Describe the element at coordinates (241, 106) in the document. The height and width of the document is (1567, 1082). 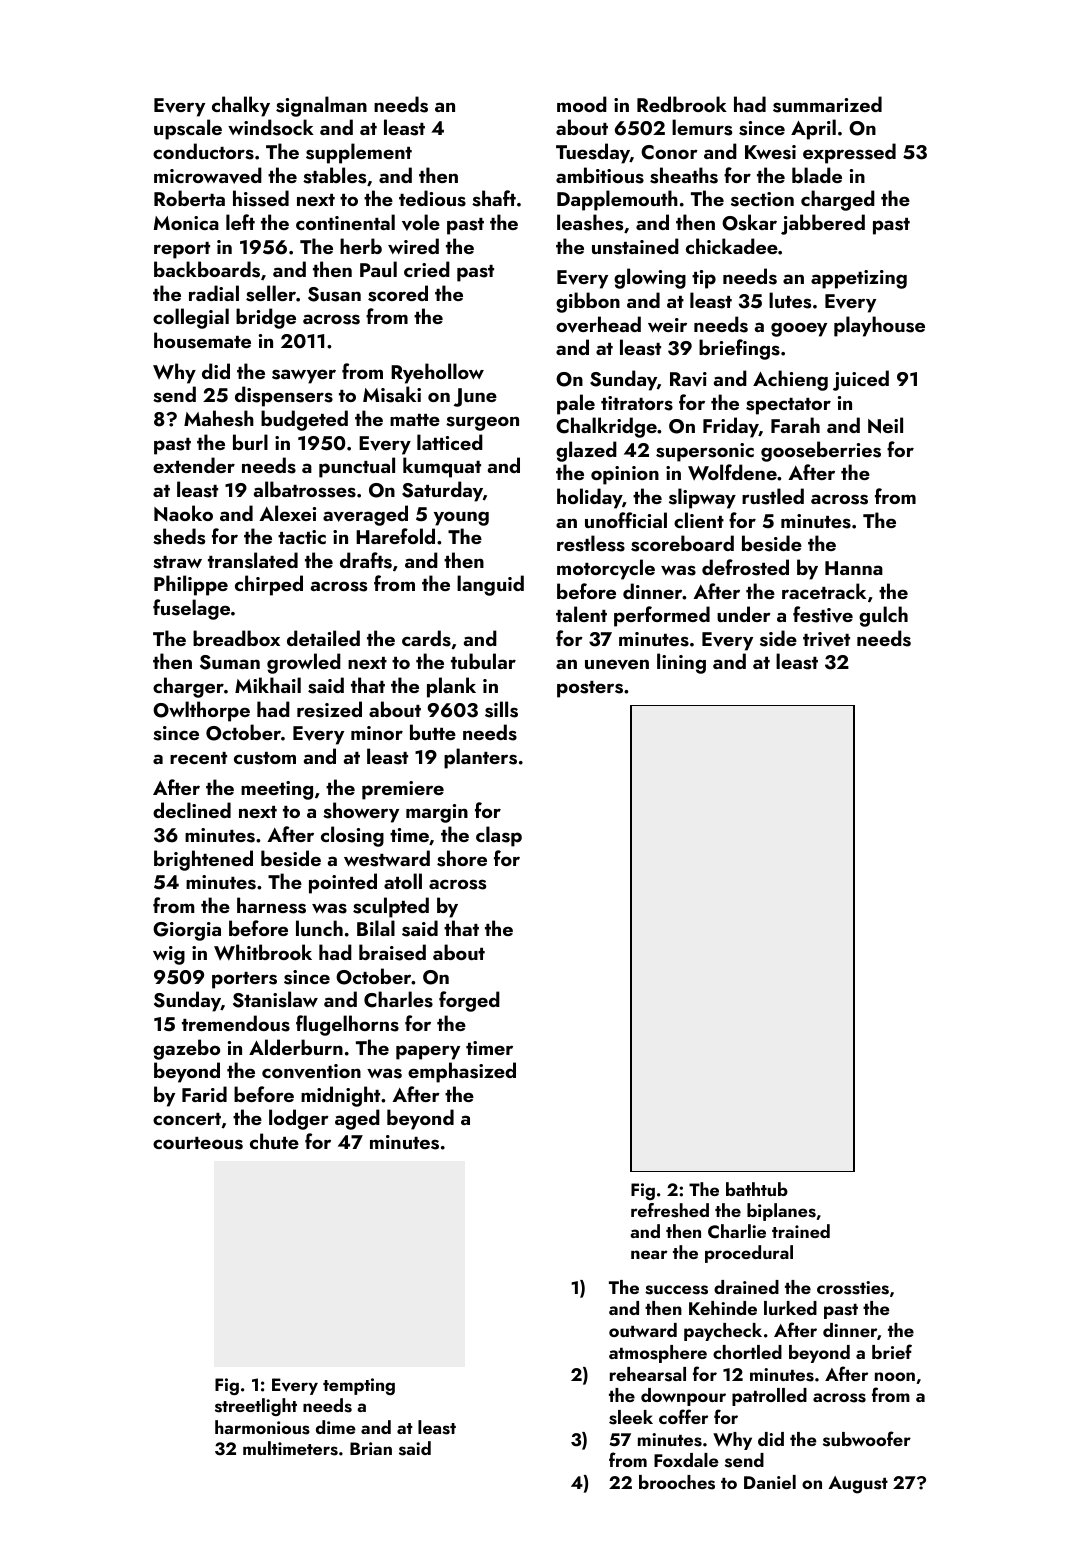
I see `chalky` at that location.
